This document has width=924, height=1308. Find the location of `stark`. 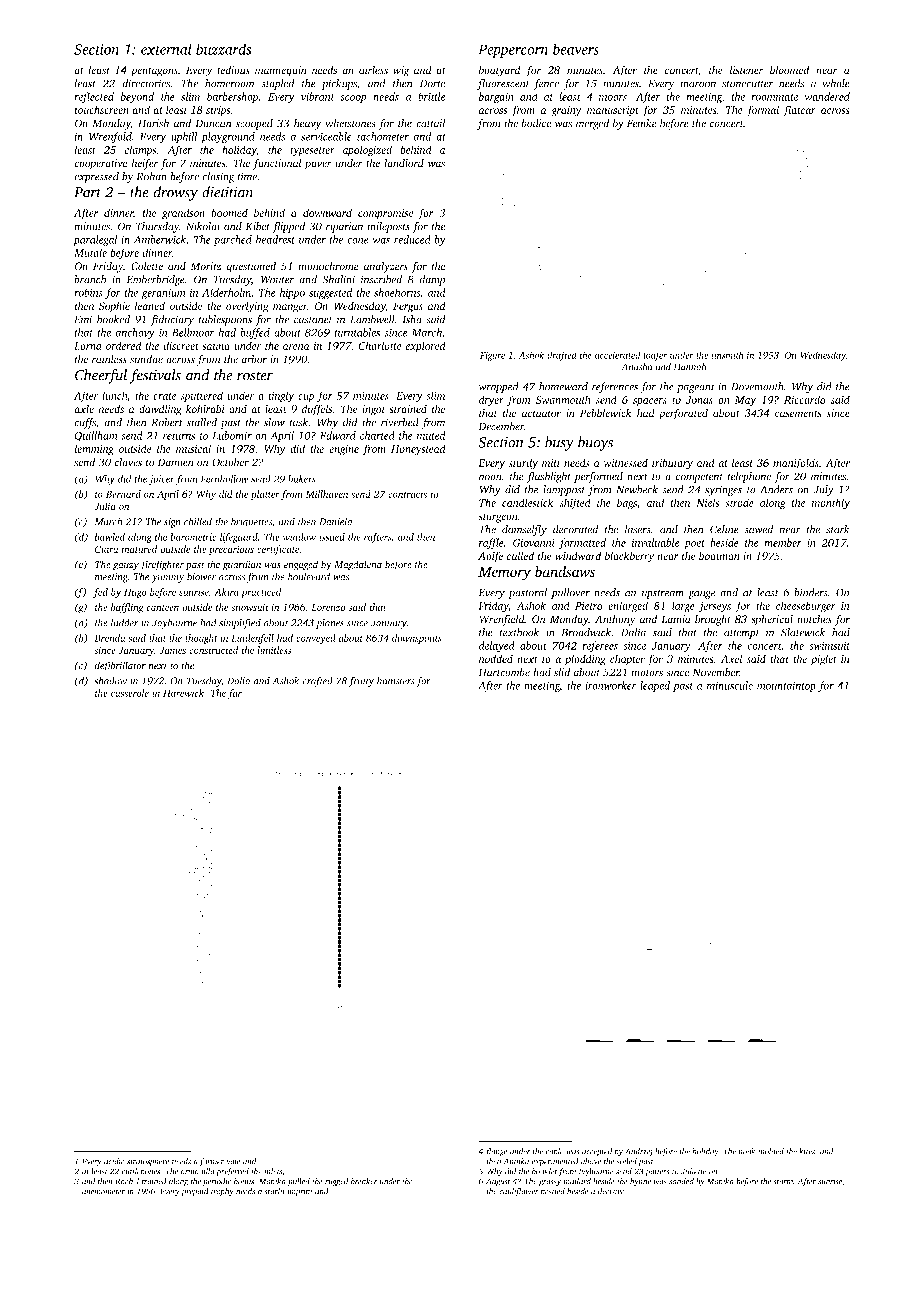

stark is located at coordinates (838, 529).
